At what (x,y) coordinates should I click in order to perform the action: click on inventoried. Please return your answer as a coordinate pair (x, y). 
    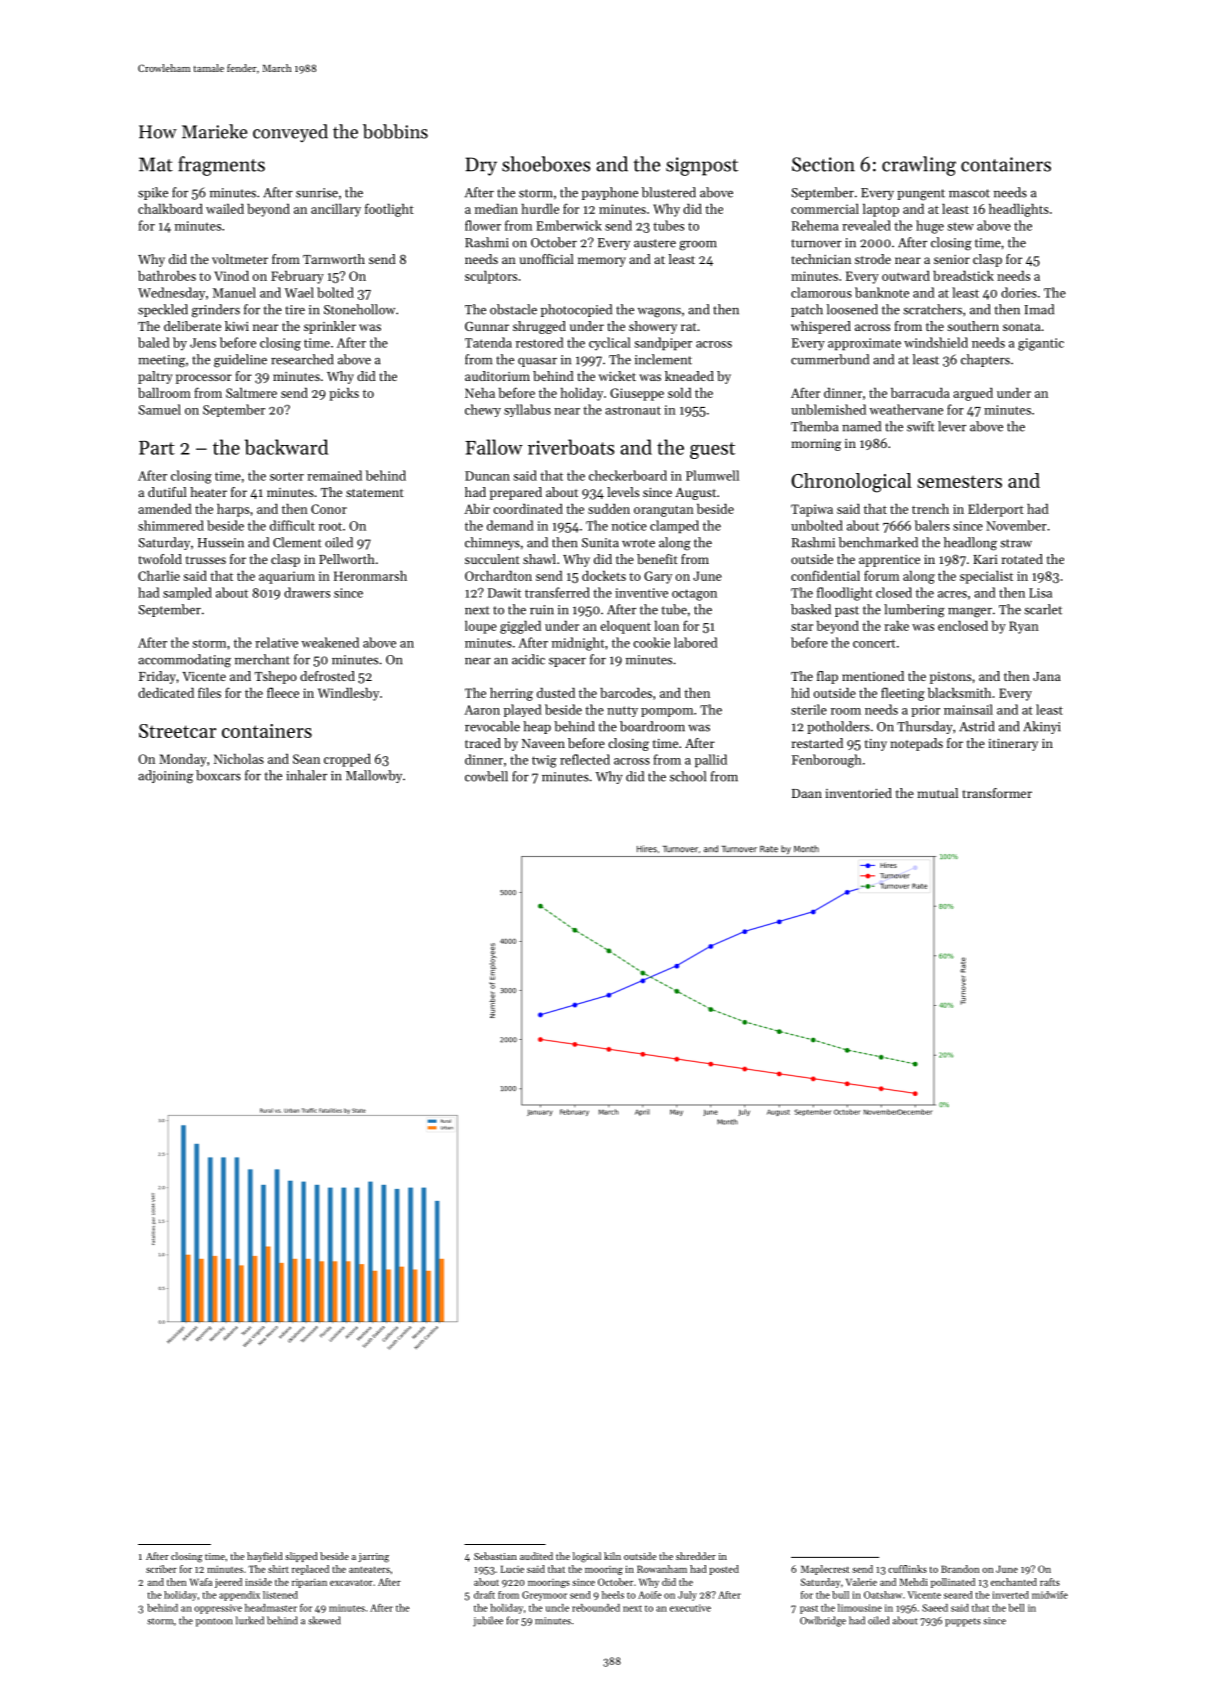
    Looking at the image, I should click on (858, 793).
